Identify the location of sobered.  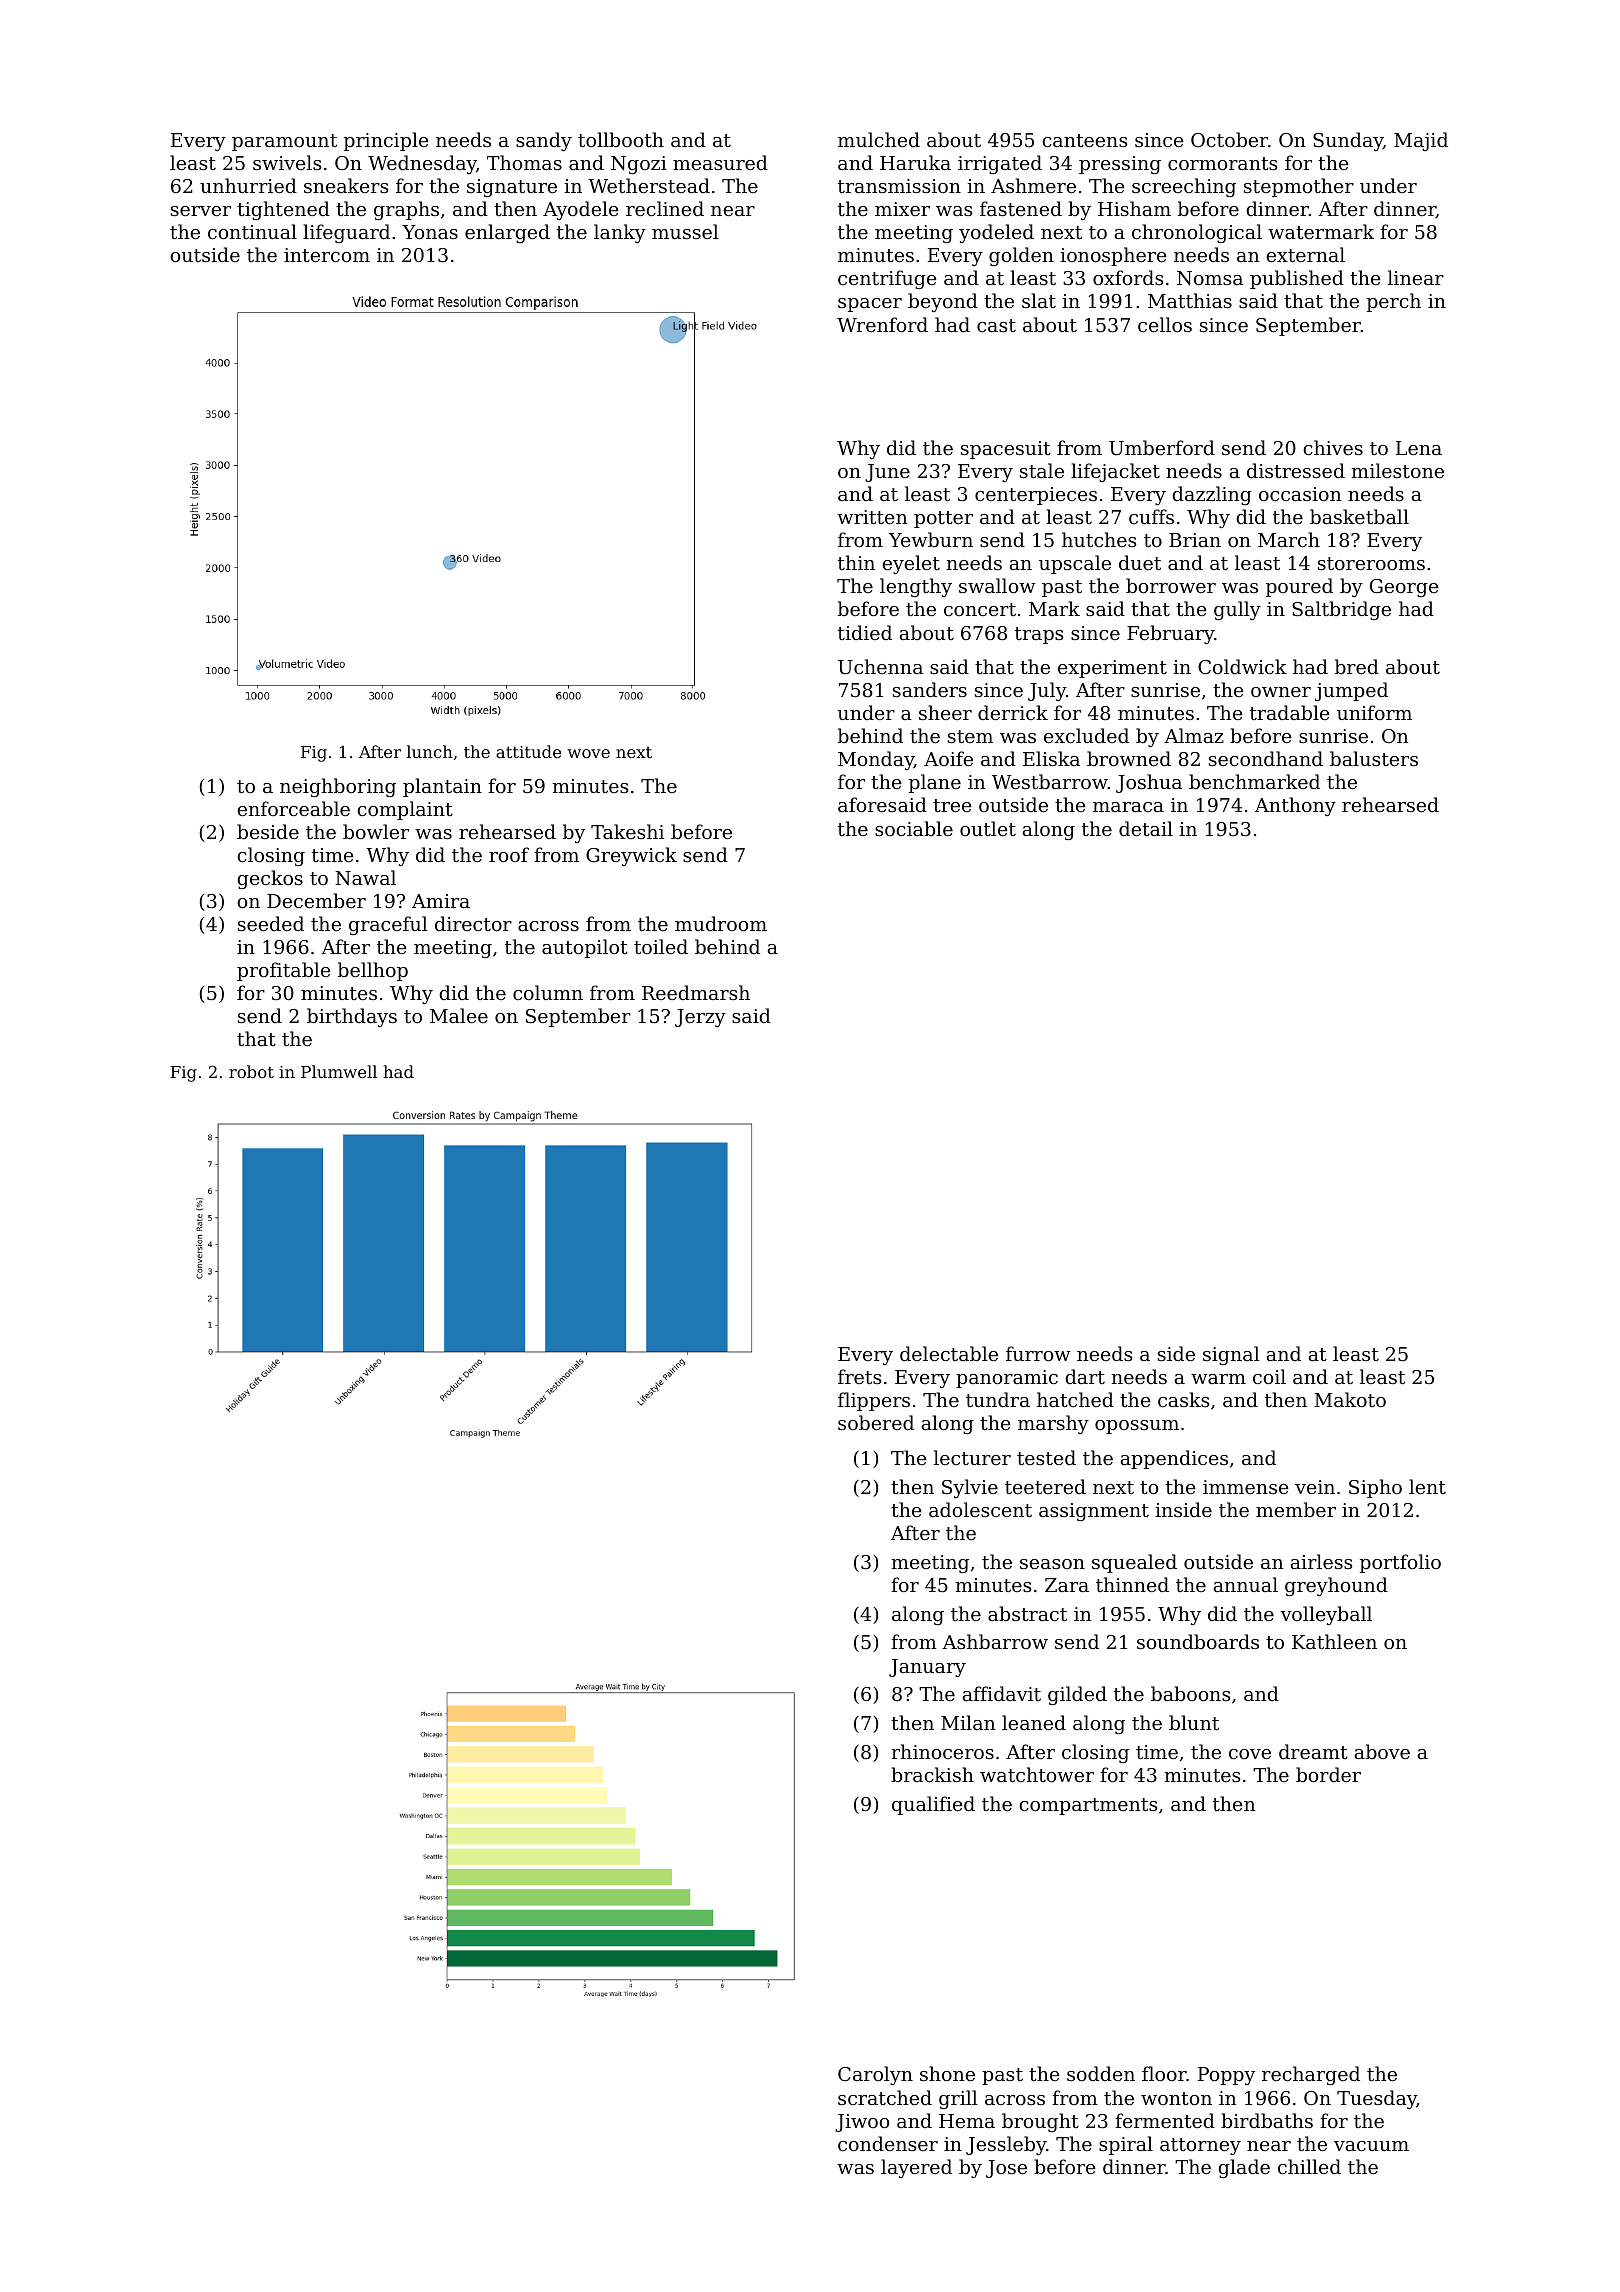
(876, 1422).
